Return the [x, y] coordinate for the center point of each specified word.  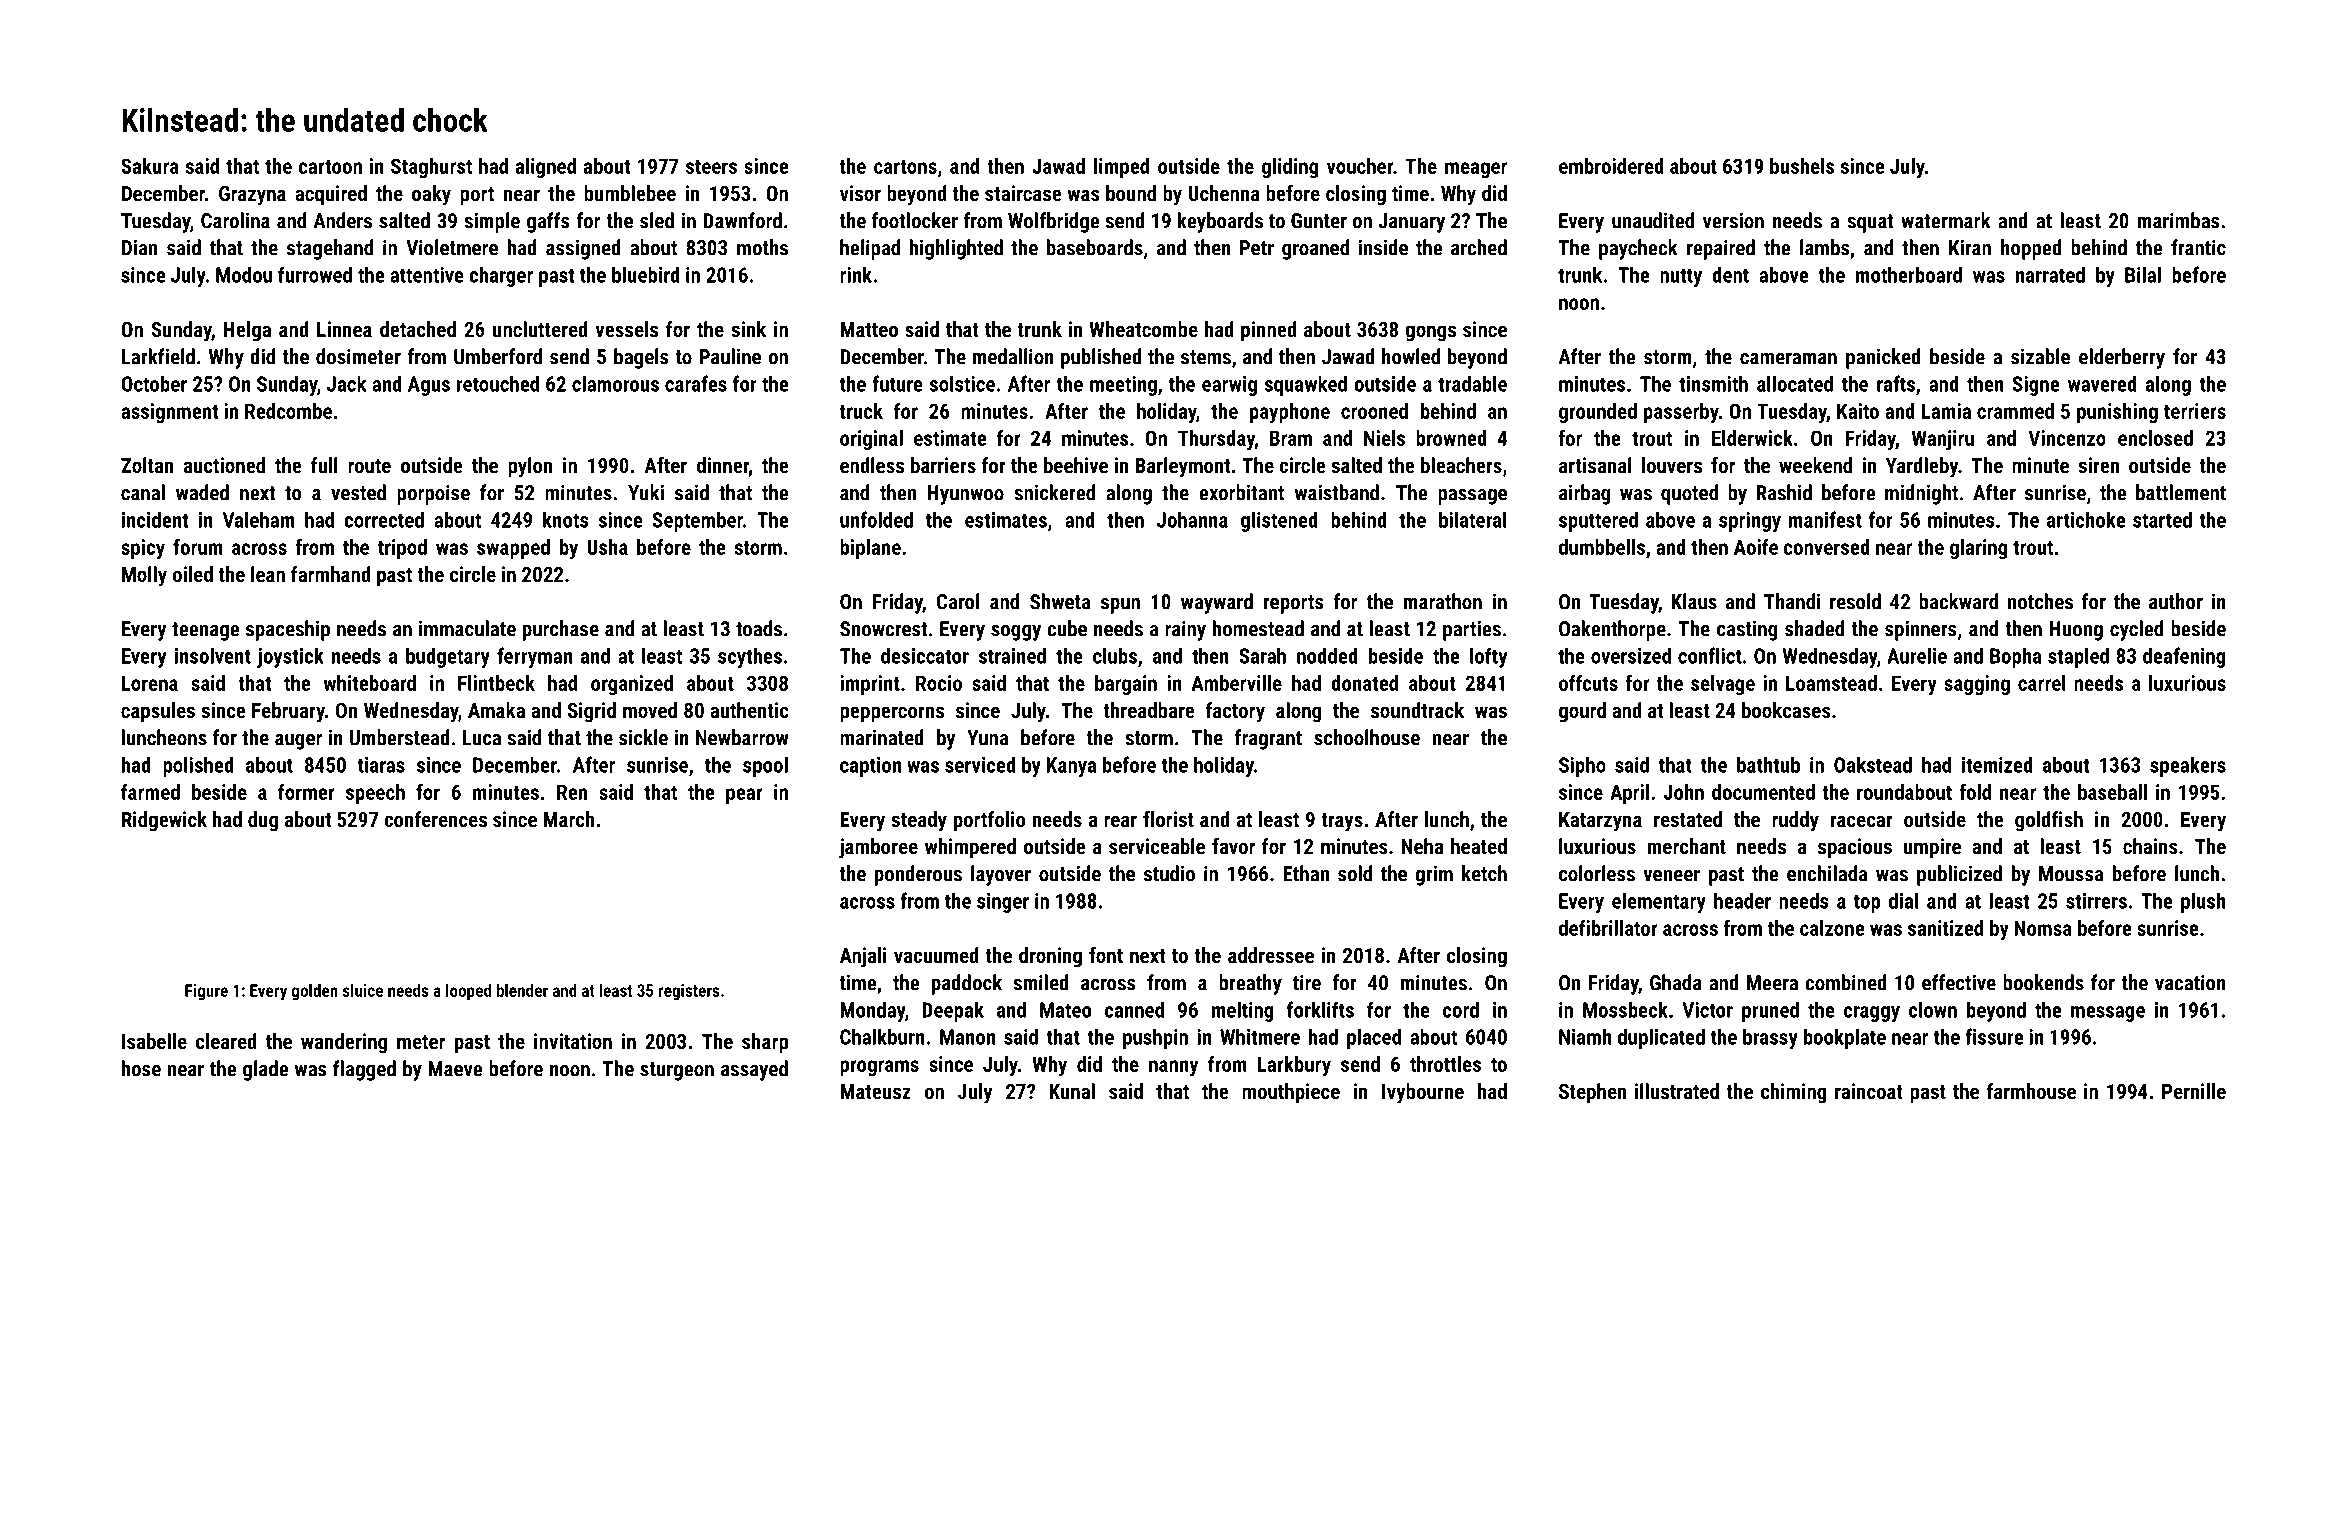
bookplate [1845, 1038]
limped [1121, 168]
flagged [364, 1070]
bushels [1802, 166]
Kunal [1072, 1091]
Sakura [150, 166]
